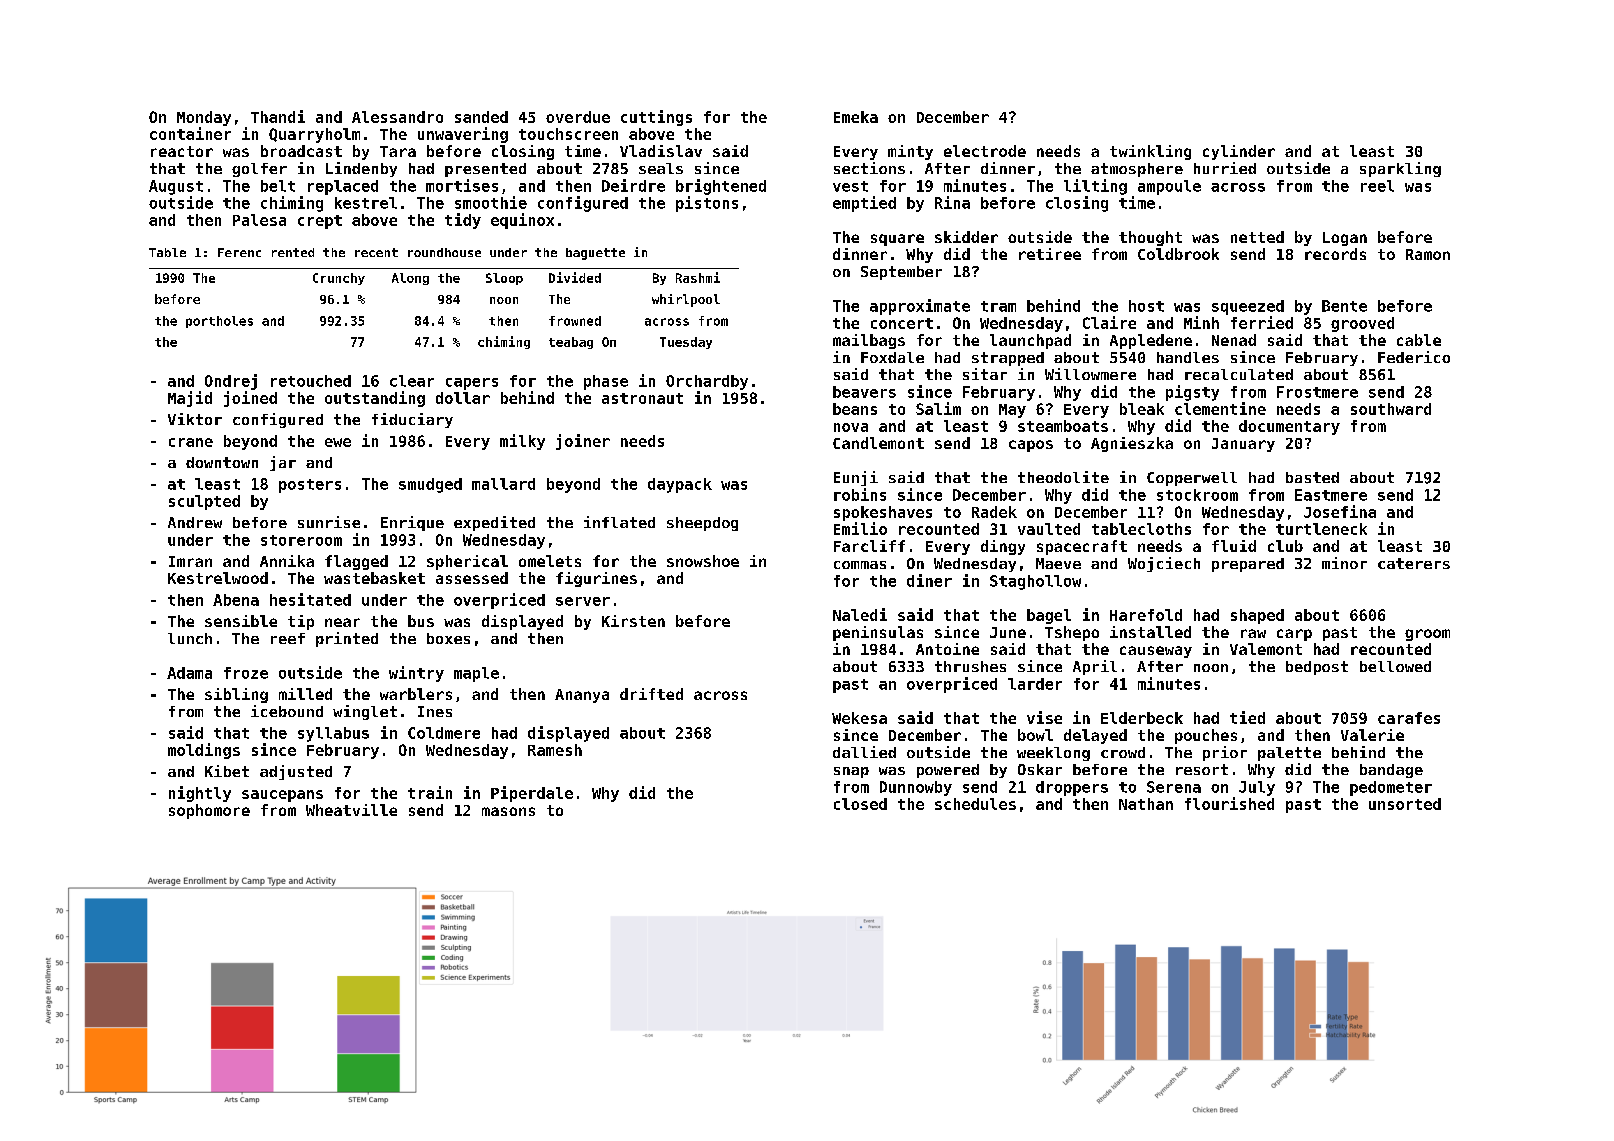 The image size is (1614, 1141). What do you see at coordinates (494, 523) in the document?
I see `expedited` at bounding box center [494, 523].
